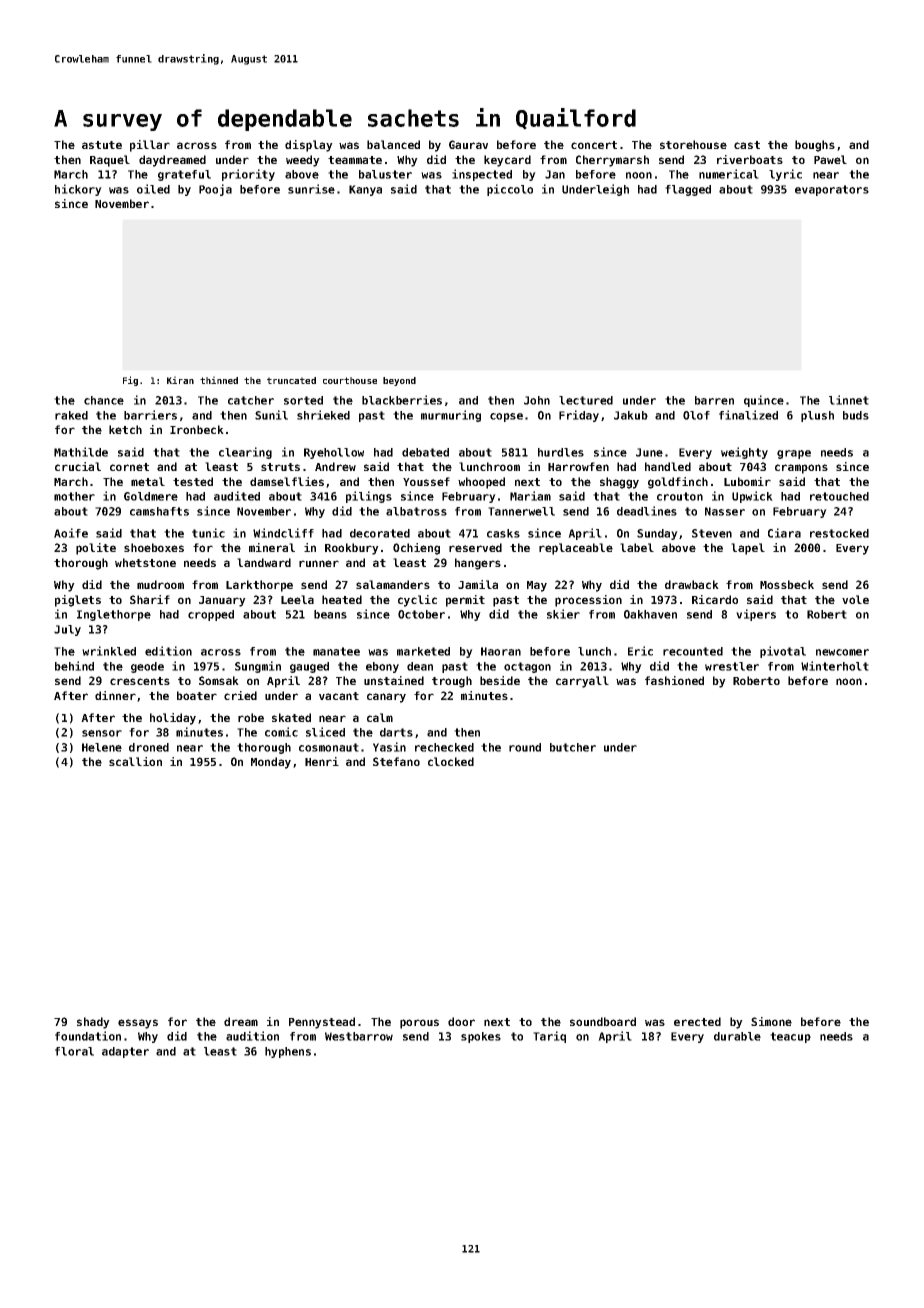 The image size is (924, 1308). Describe the element at coordinates (271, 763) in the page. I see `Monday` at that location.
